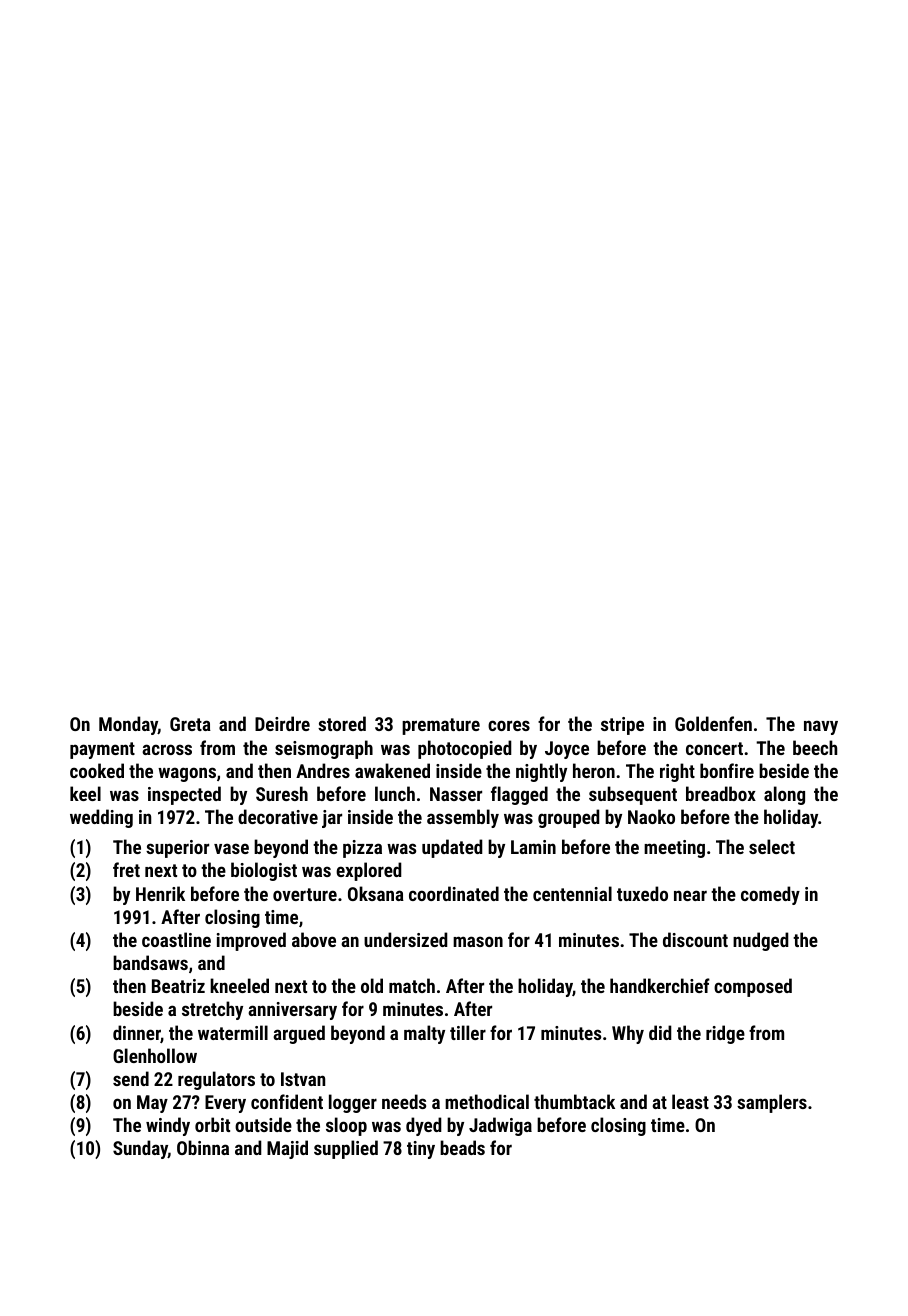  What do you see at coordinates (753, 987) in the screenshot?
I see `composed` at bounding box center [753, 987].
